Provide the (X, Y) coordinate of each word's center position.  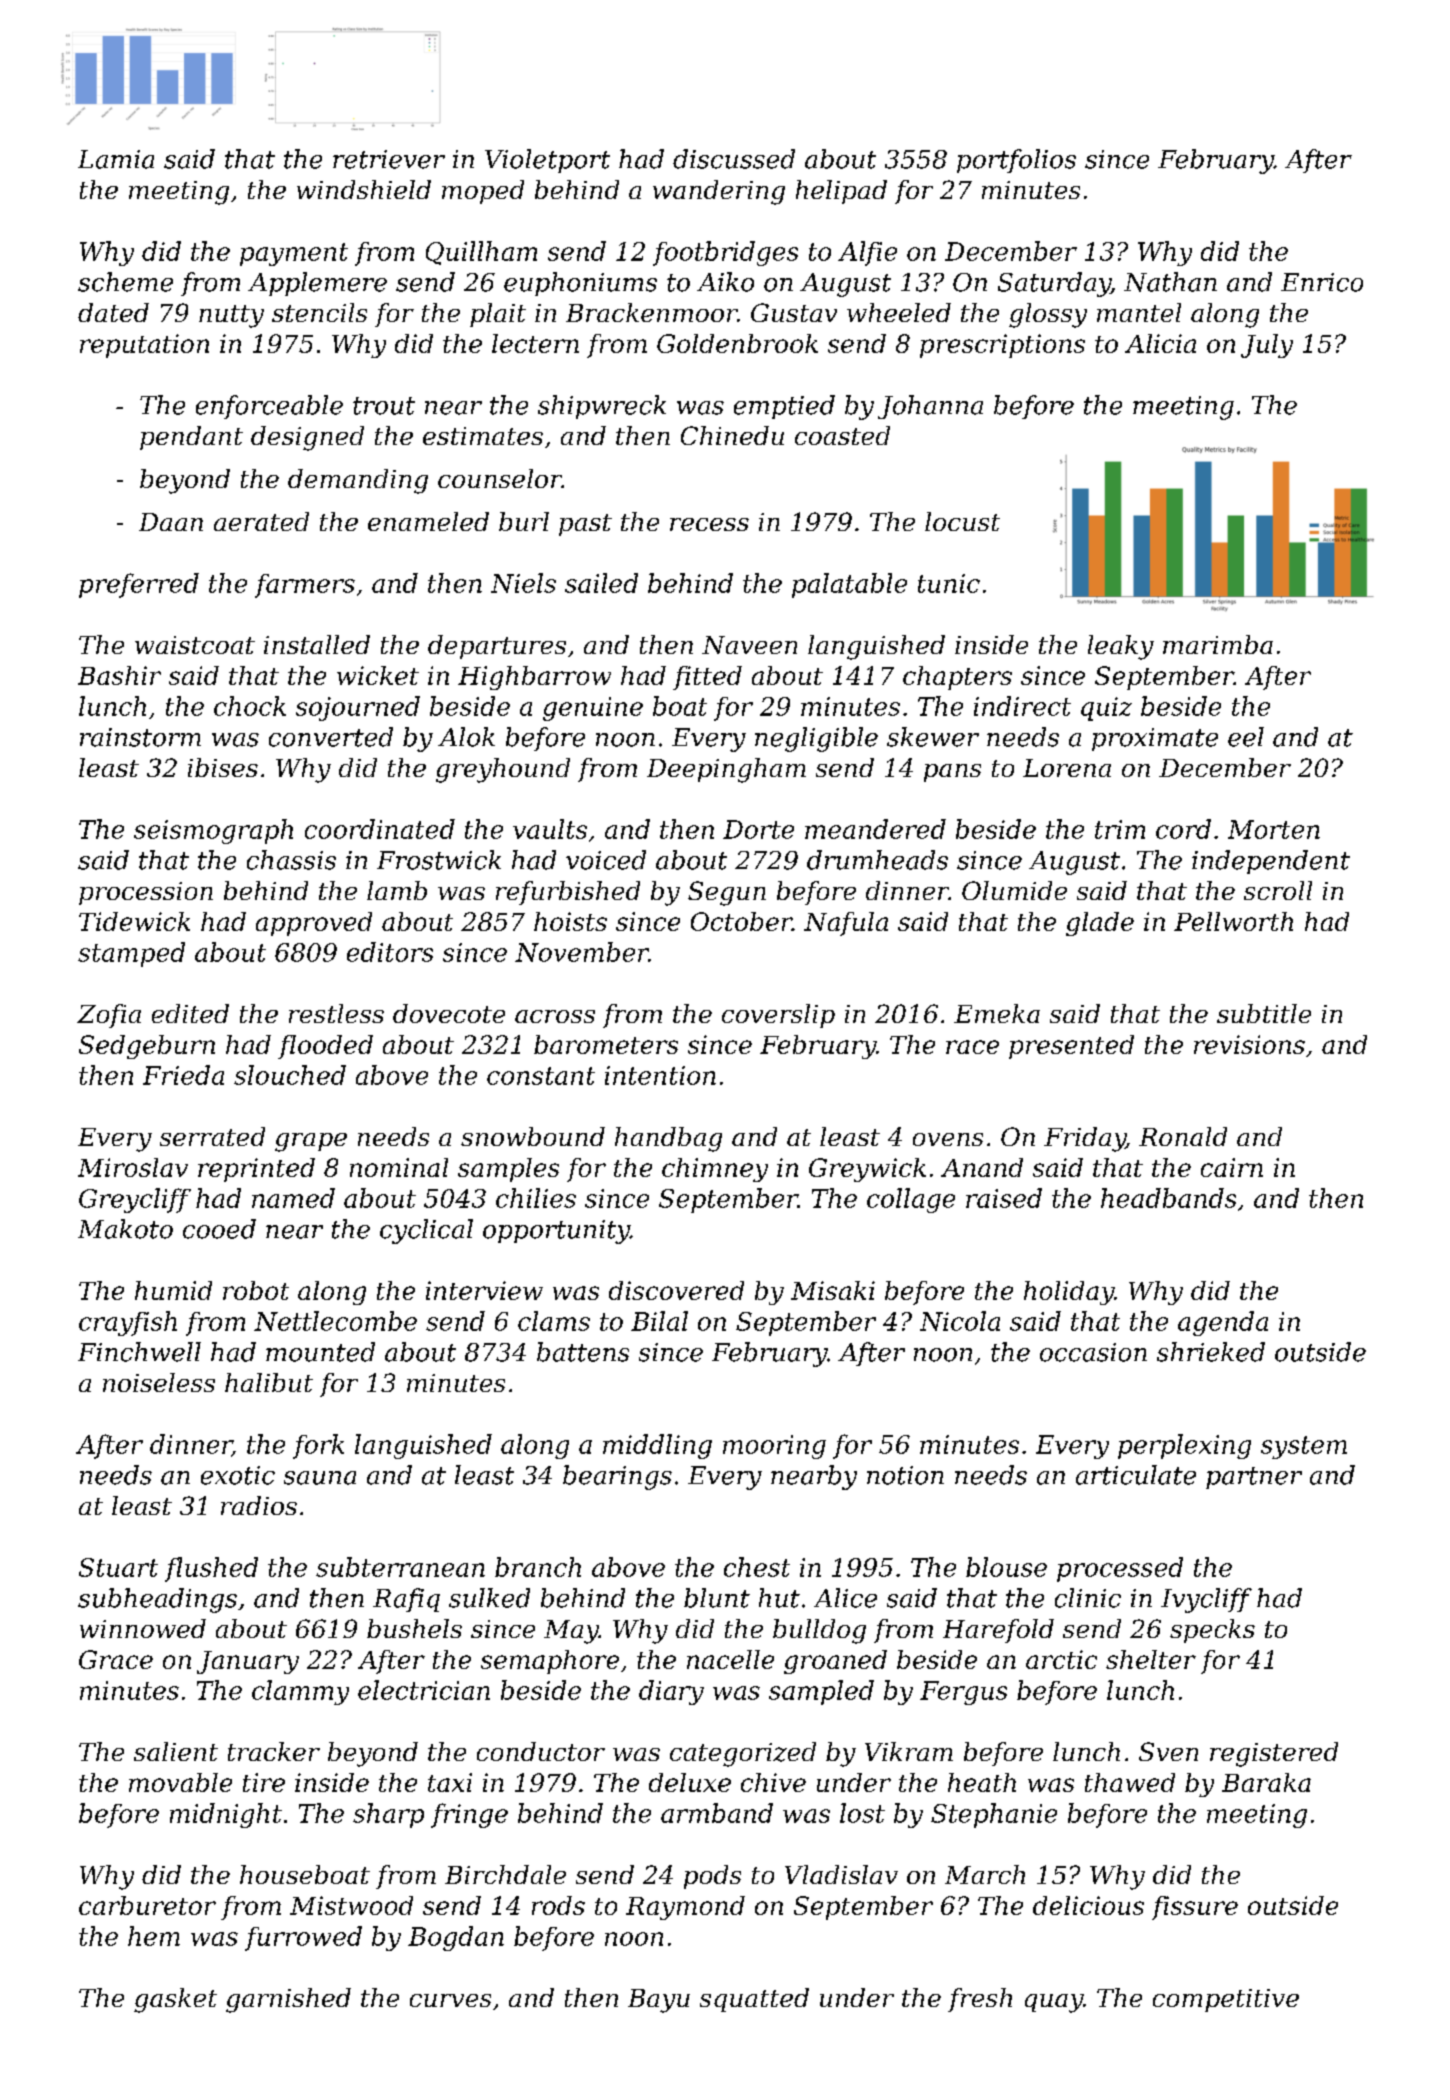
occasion (1093, 1352)
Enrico (1322, 282)
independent (1271, 862)
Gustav (794, 312)
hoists (570, 921)
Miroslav (133, 1167)
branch (538, 1567)
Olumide (1014, 890)
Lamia (116, 159)
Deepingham (726, 770)
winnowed (143, 1628)
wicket (378, 675)
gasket (175, 2000)
